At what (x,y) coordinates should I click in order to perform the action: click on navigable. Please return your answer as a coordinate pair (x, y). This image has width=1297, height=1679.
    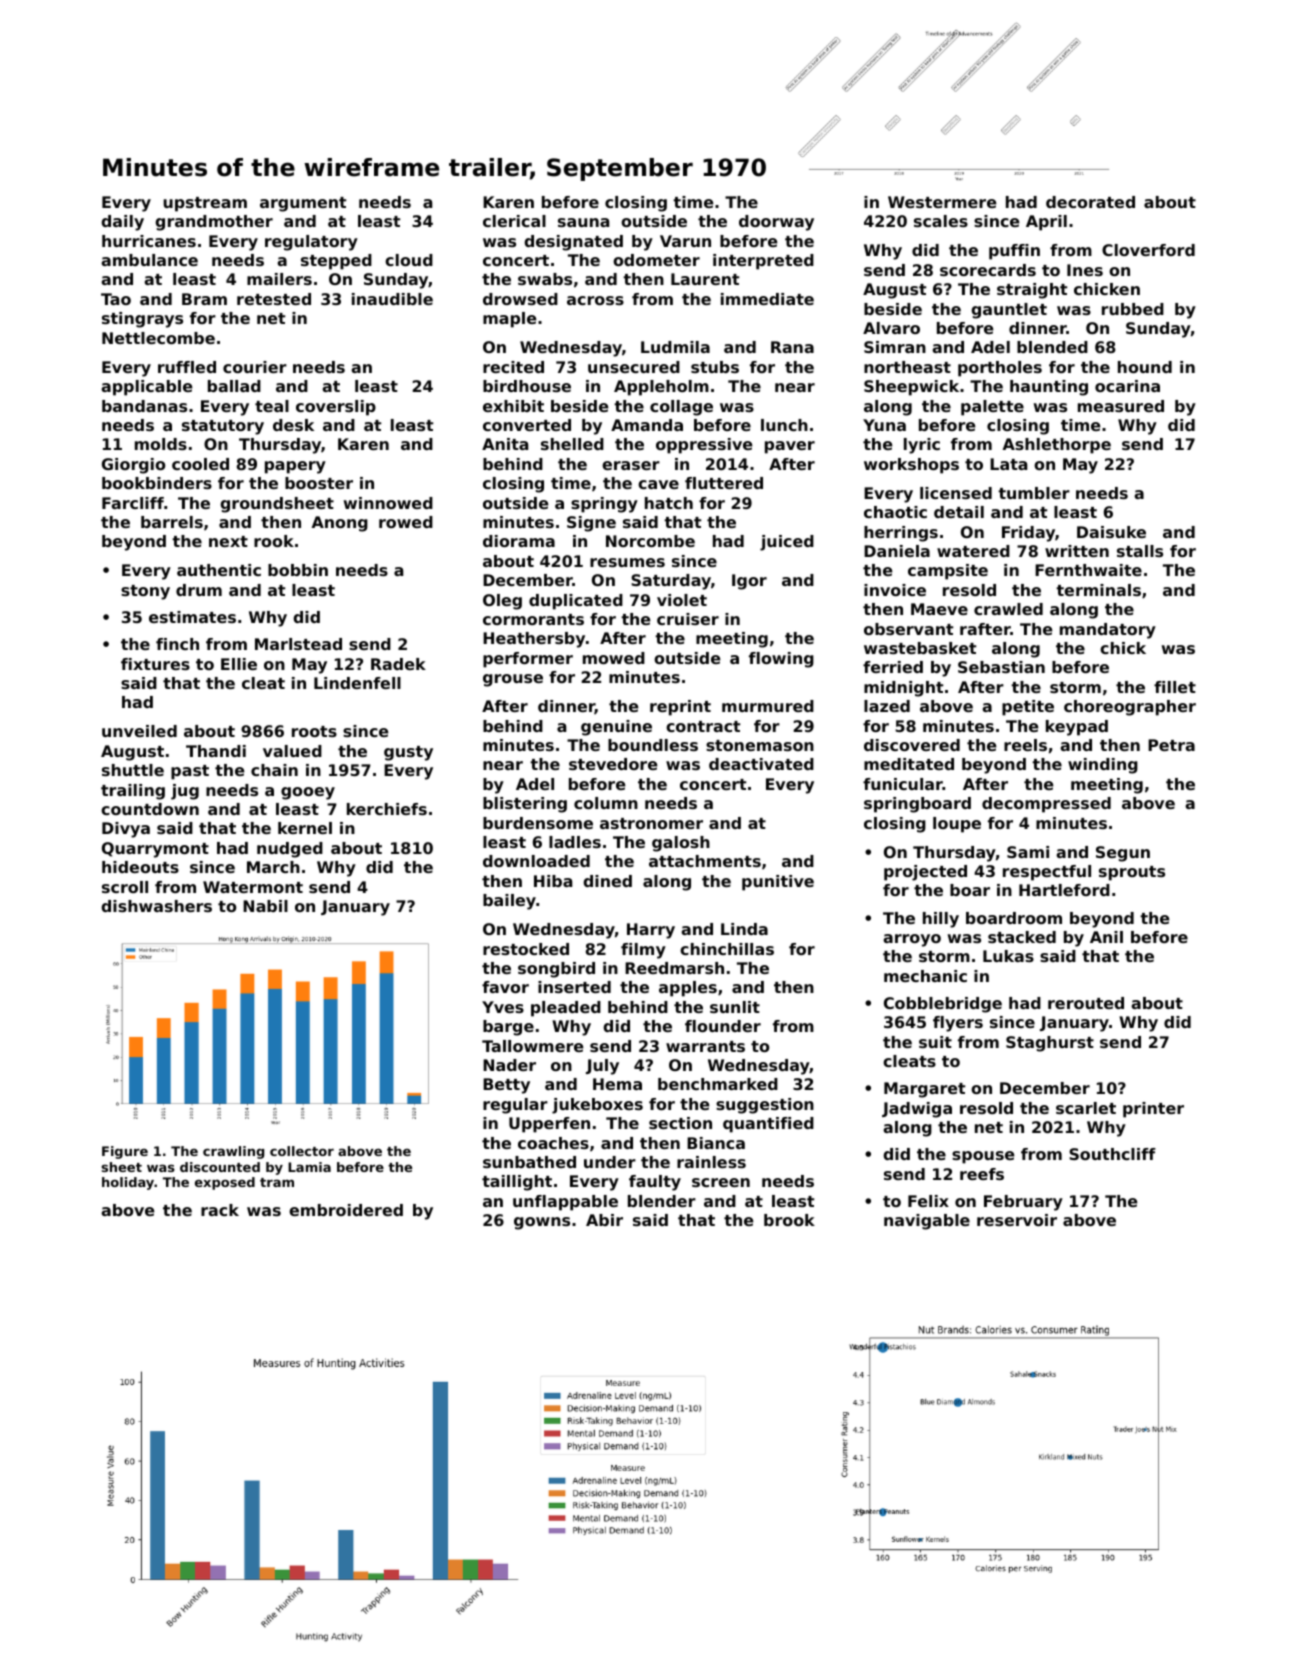
    Looking at the image, I should click on (927, 1222).
